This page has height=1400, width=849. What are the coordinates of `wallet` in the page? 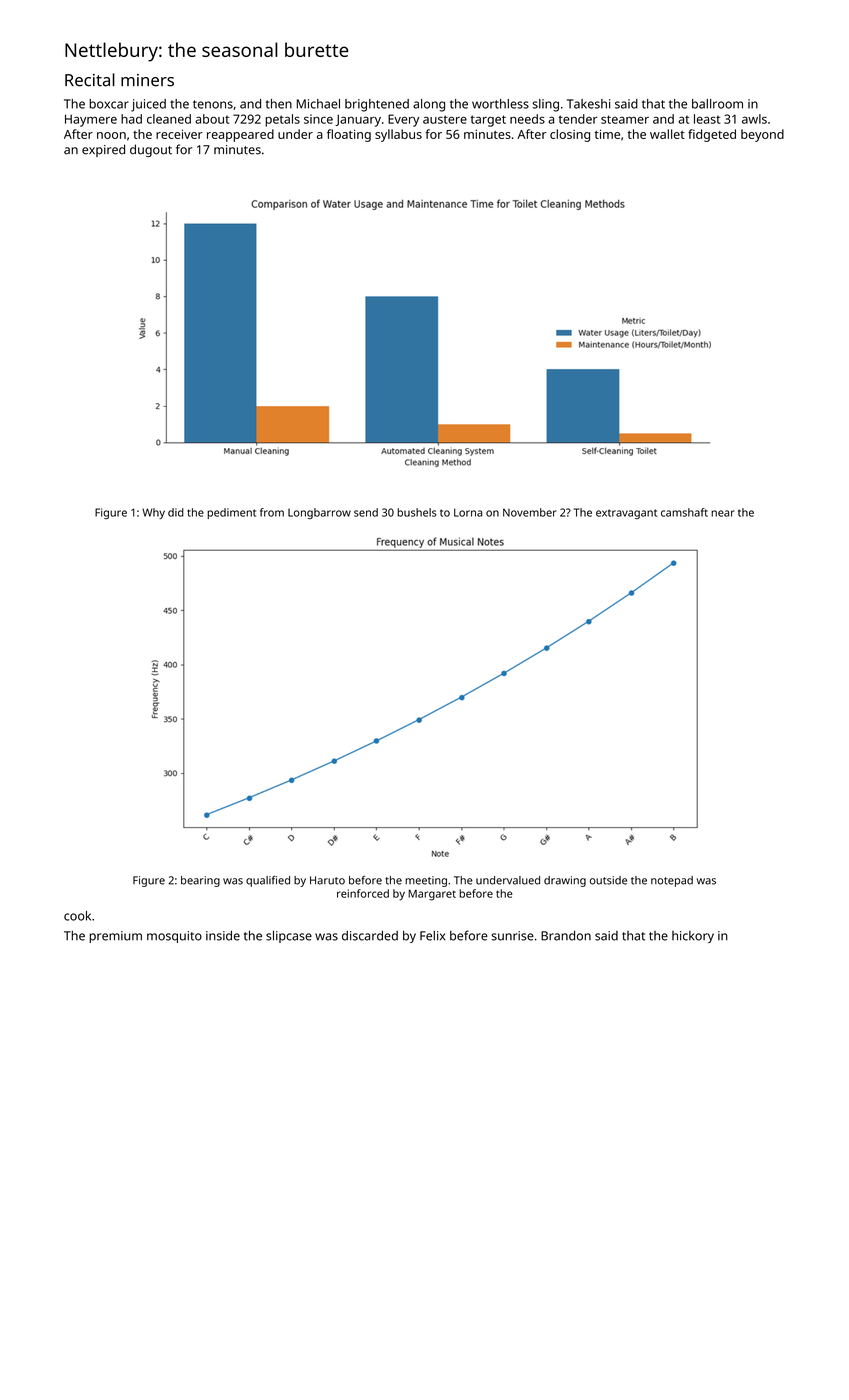 It's located at (667, 134).
